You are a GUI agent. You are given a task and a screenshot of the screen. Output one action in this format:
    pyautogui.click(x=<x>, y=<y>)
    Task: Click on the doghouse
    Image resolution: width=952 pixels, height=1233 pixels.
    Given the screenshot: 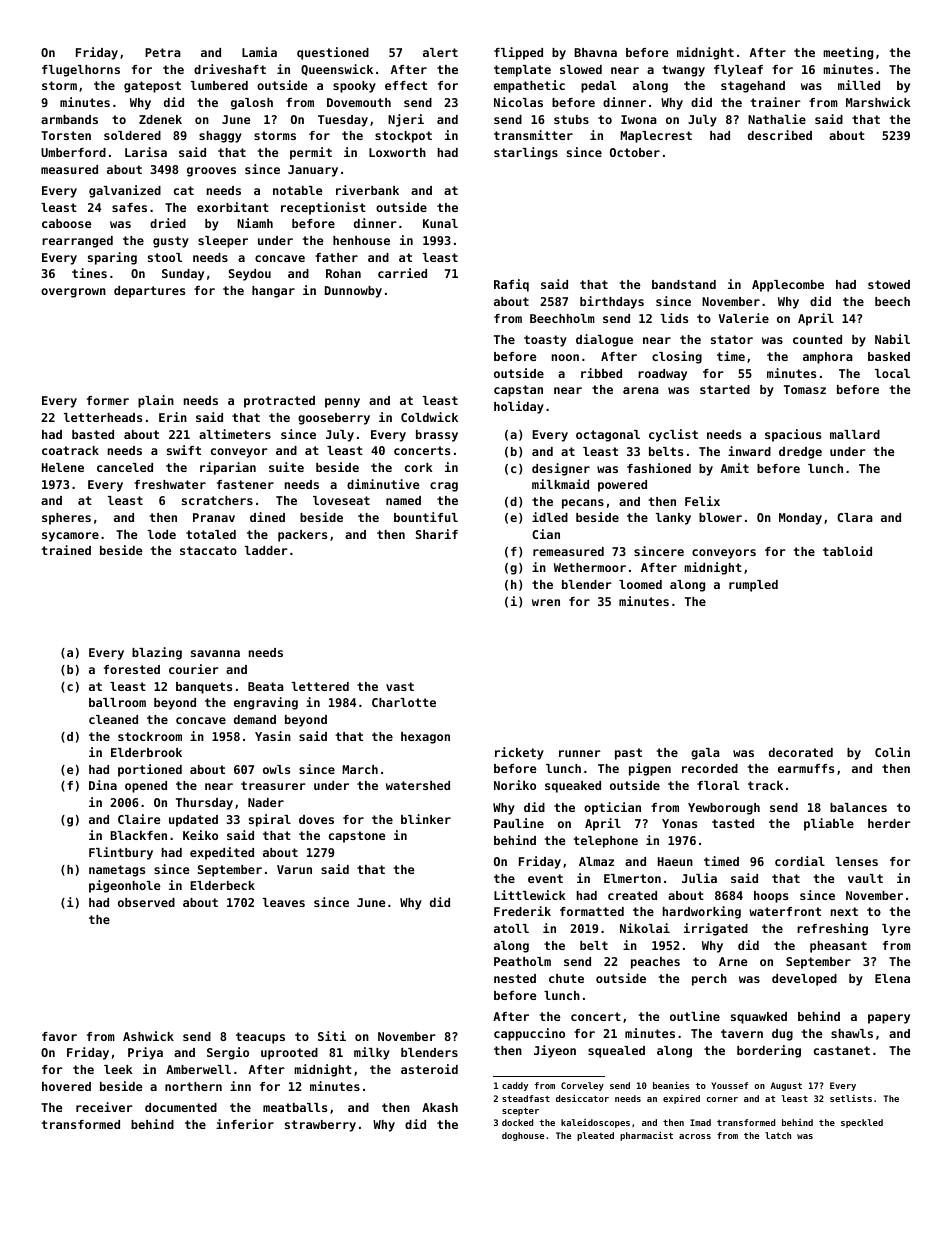 What is the action you would take?
    pyautogui.click(x=523, y=1136)
